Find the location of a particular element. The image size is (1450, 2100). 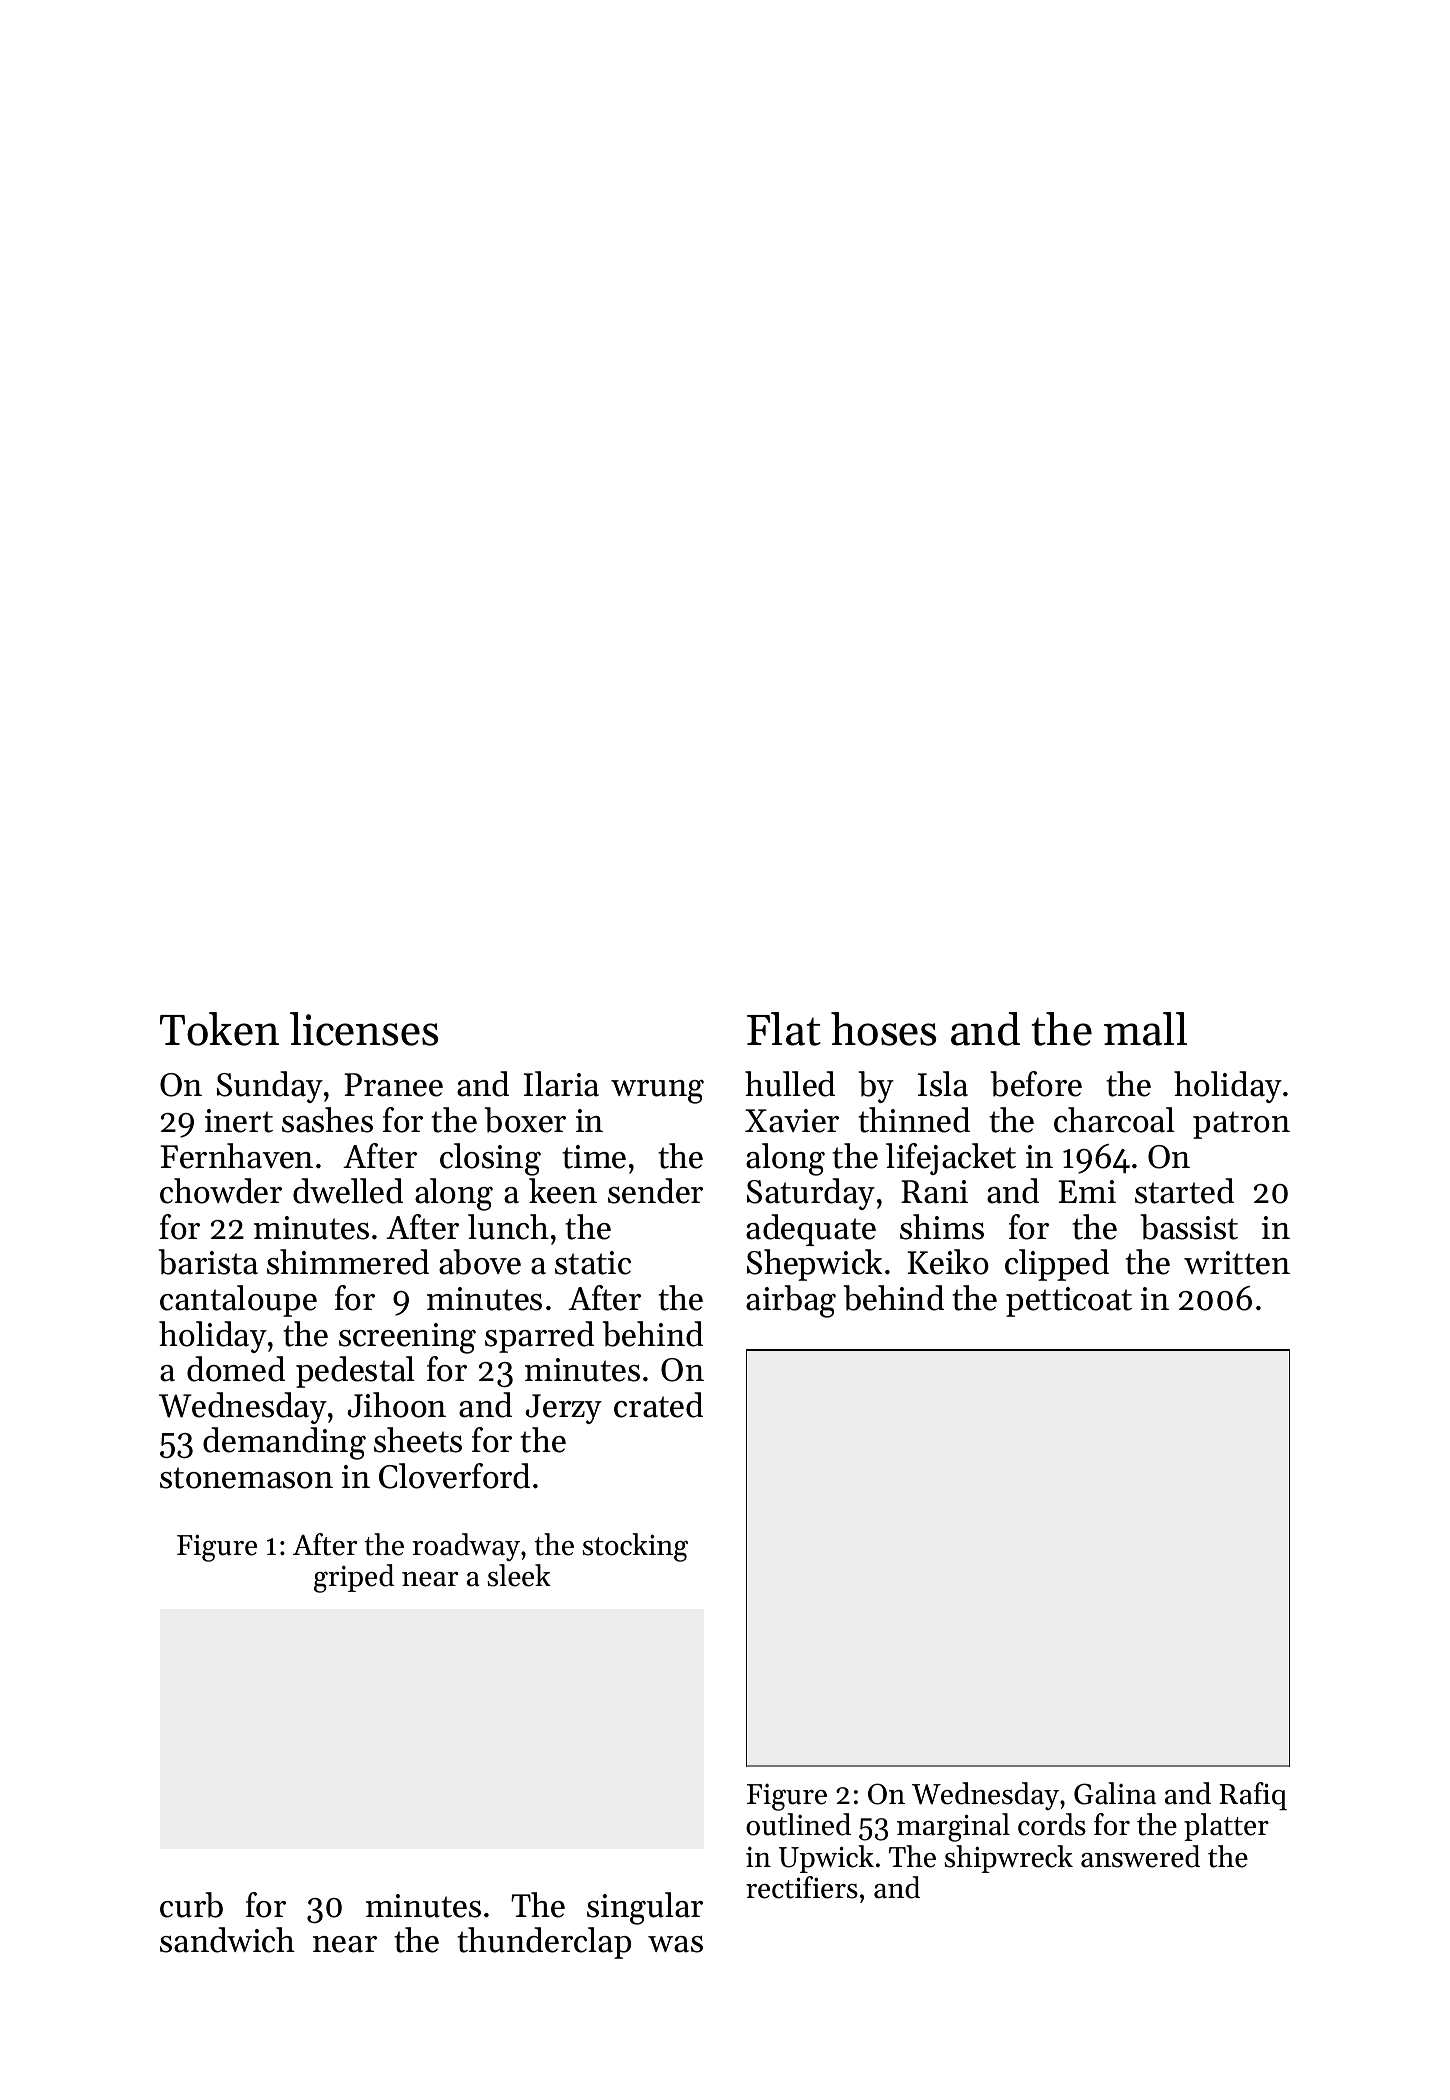

Galina is located at coordinates (1115, 1793).
